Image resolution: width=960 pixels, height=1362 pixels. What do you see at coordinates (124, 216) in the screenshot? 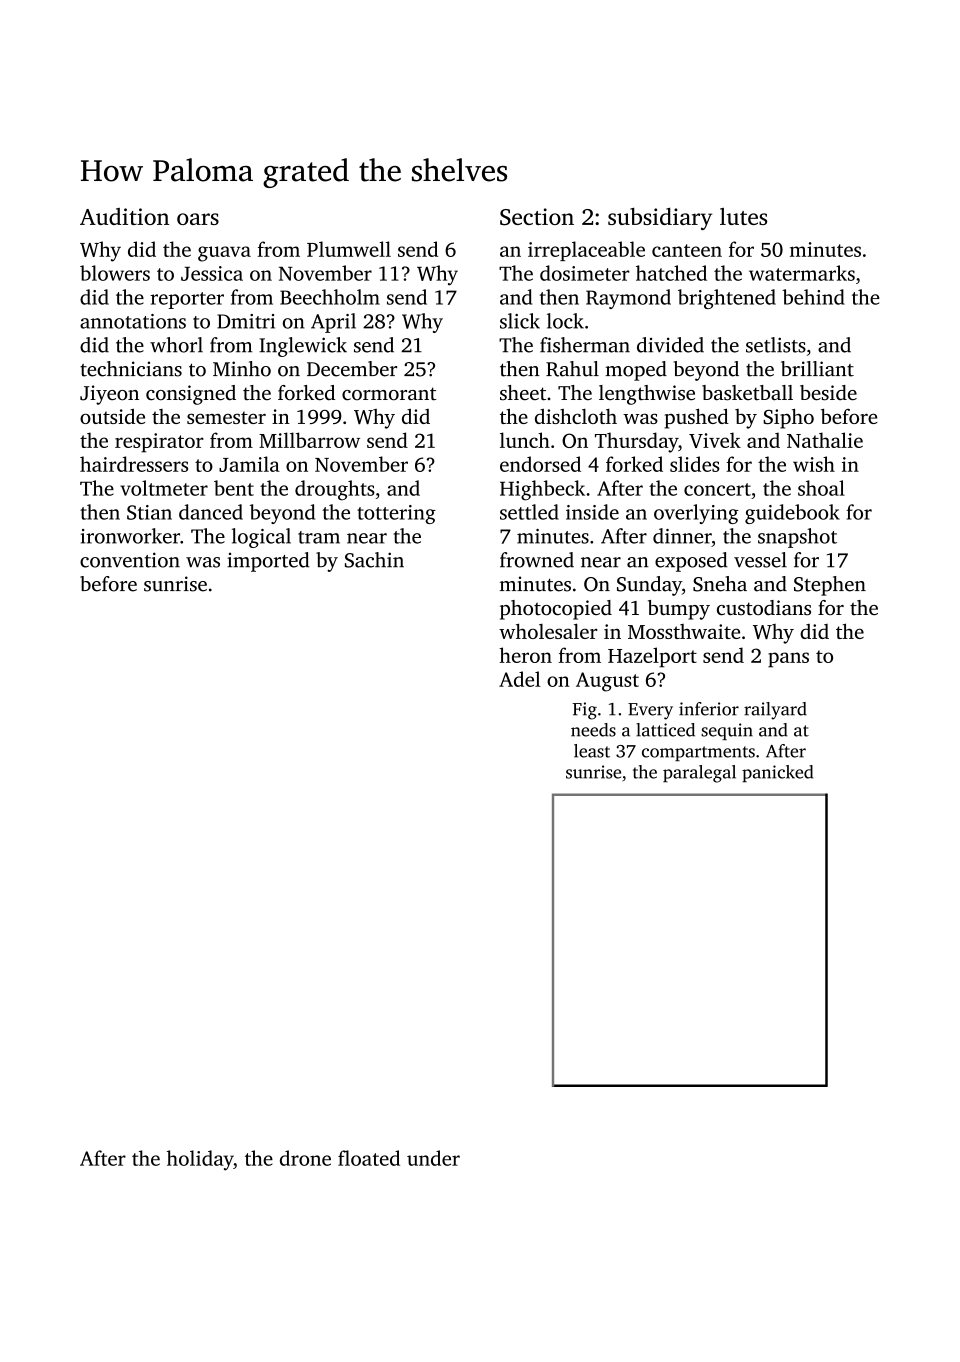
I see `Audition` at bounding box center [124, 216].
